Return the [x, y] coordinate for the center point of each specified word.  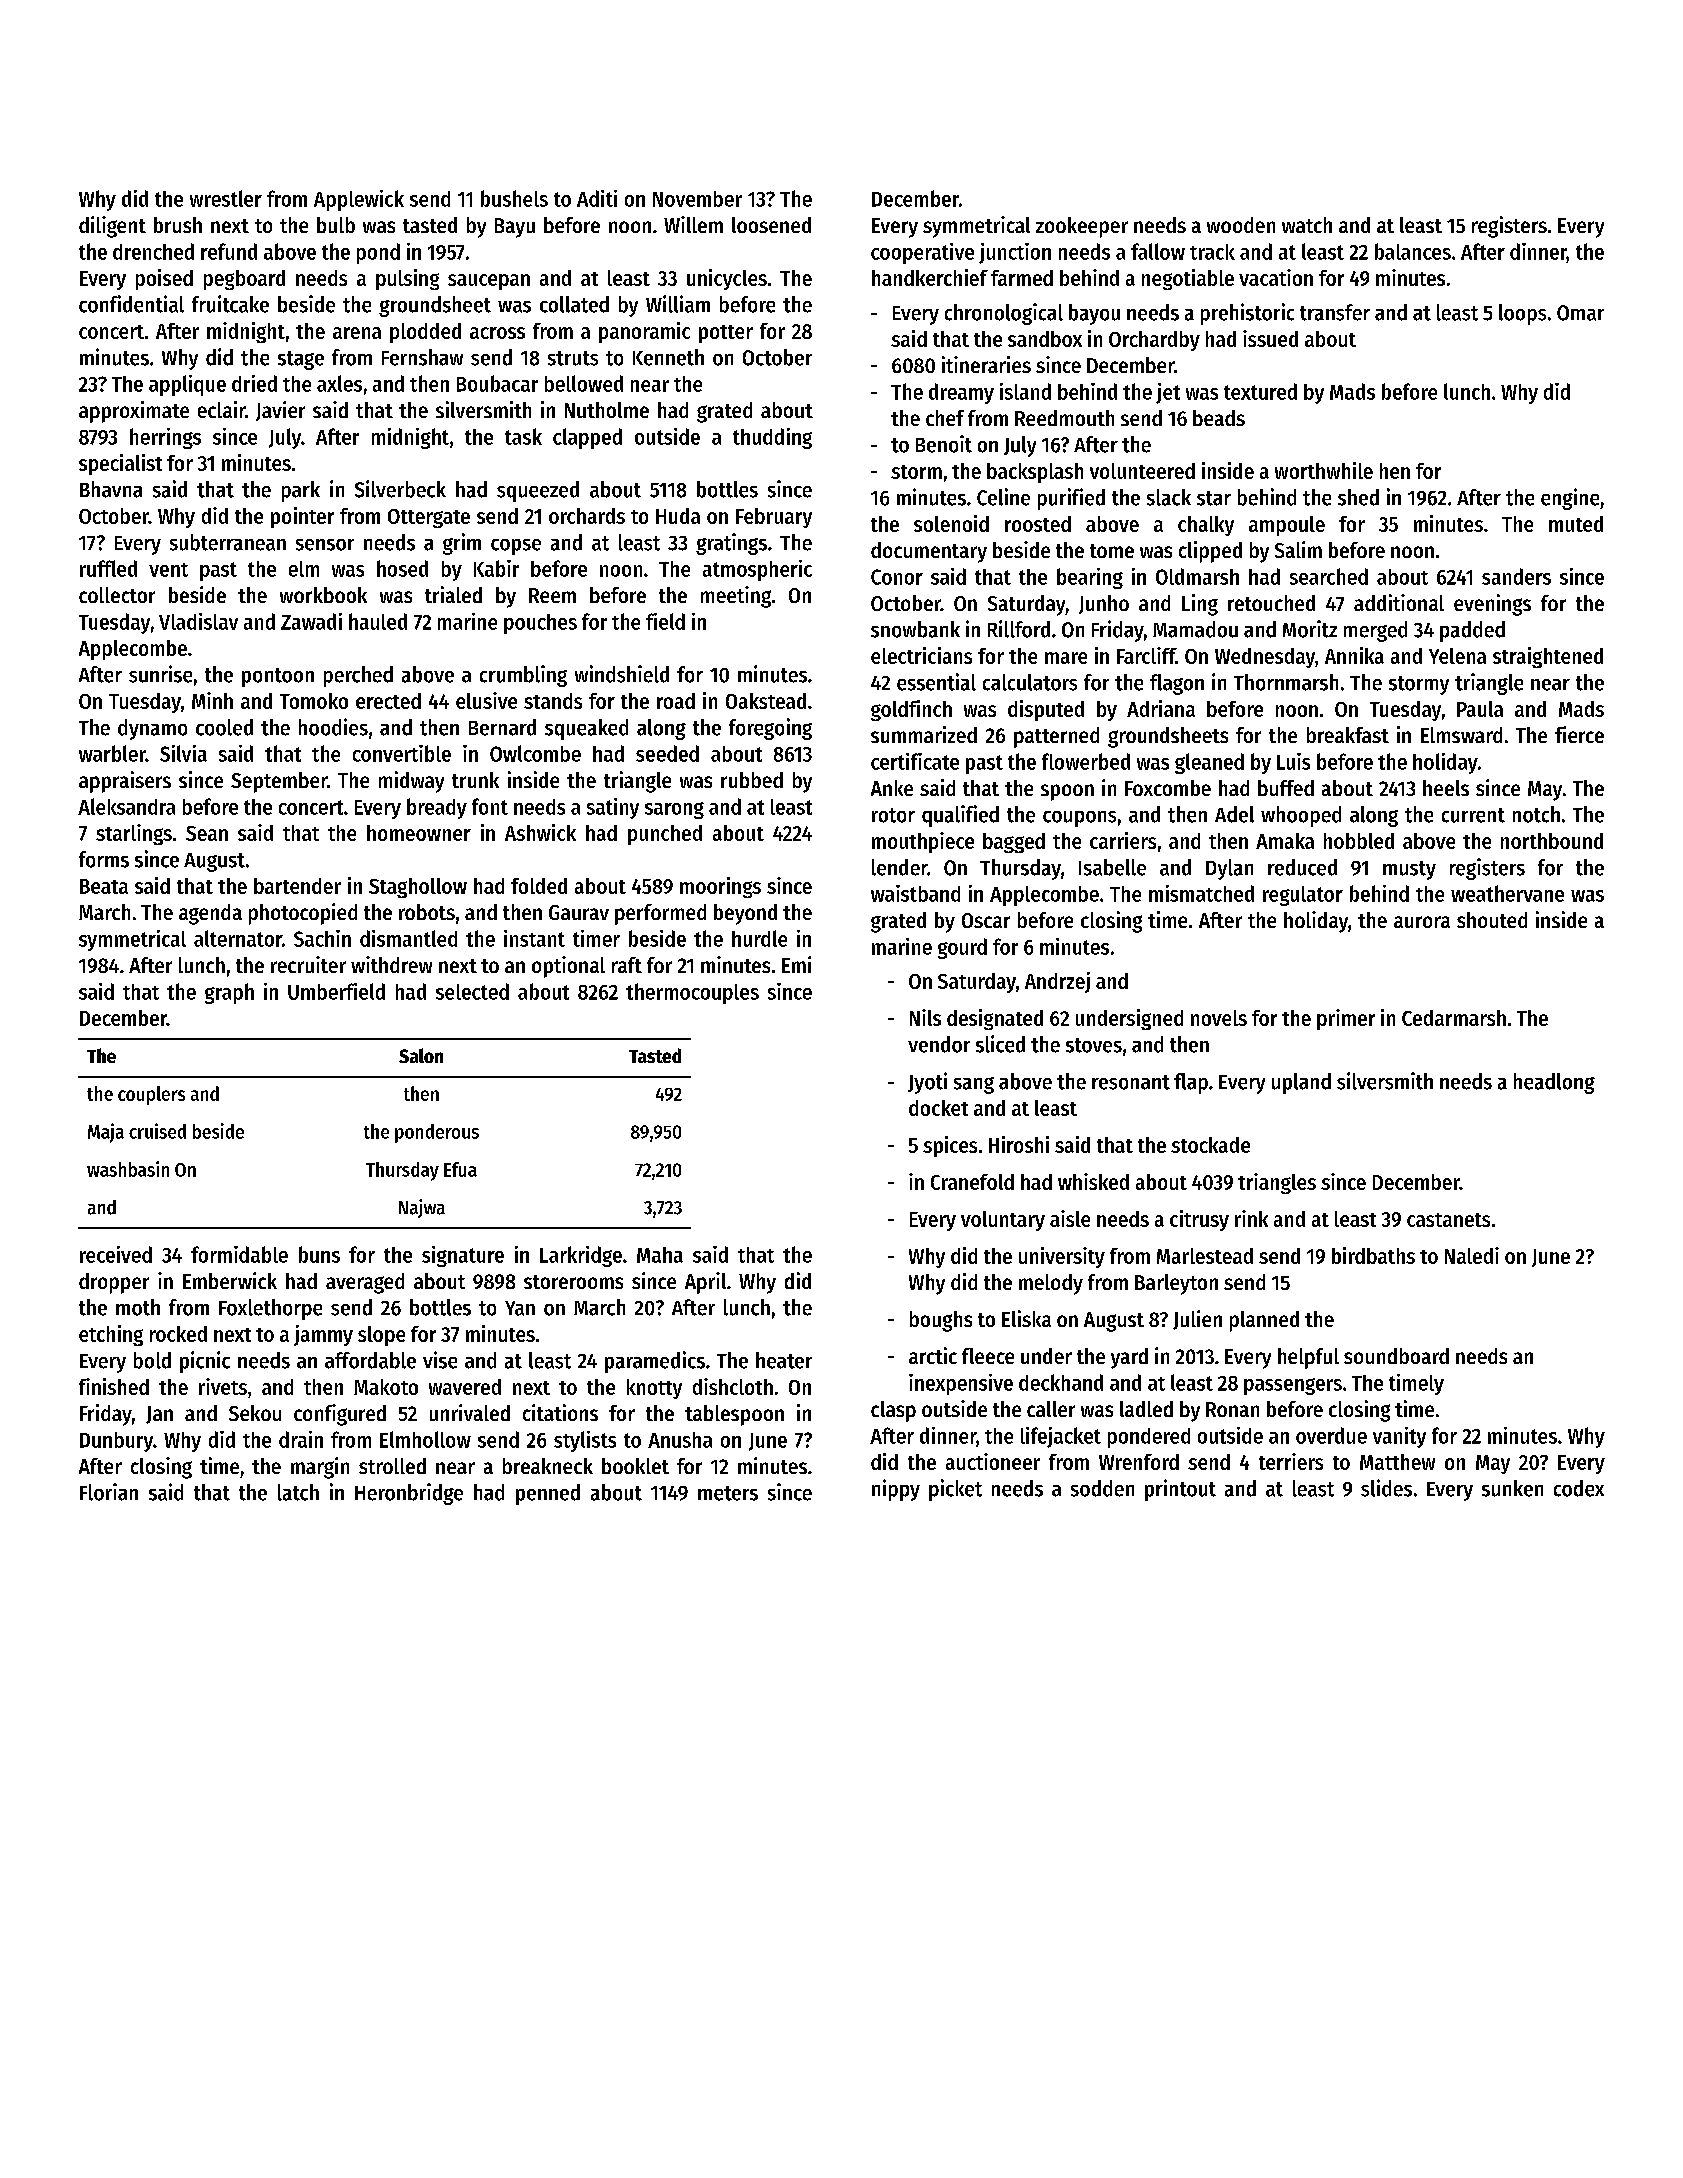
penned [548, 1494]
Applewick [359, 200]
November [697, 199]
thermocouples [692, 993]
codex [1579, 1488]
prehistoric [1247, 314]
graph [229, 993]
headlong [1554, 1083]
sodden [1102, 1488]
